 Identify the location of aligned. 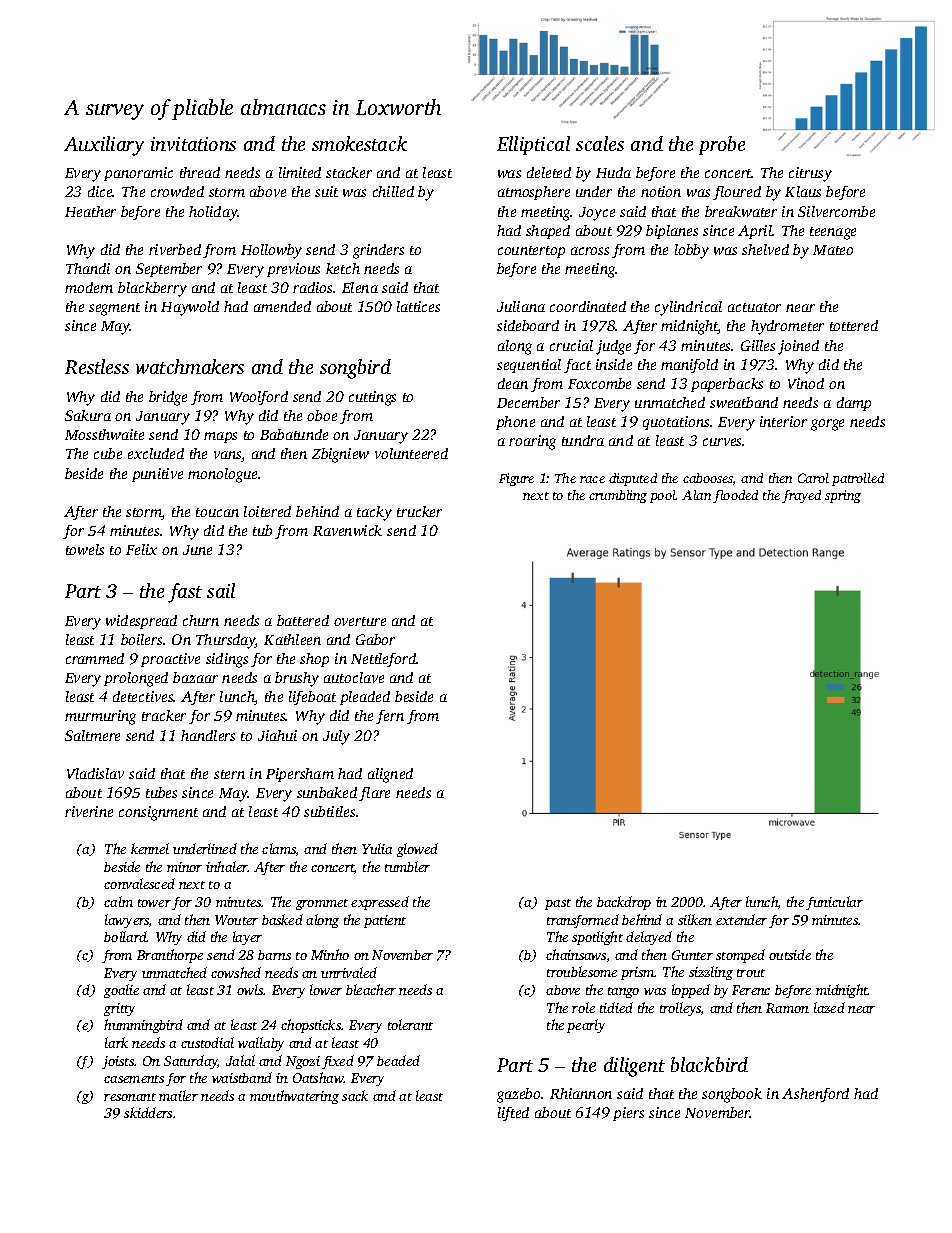
(390, 775).
